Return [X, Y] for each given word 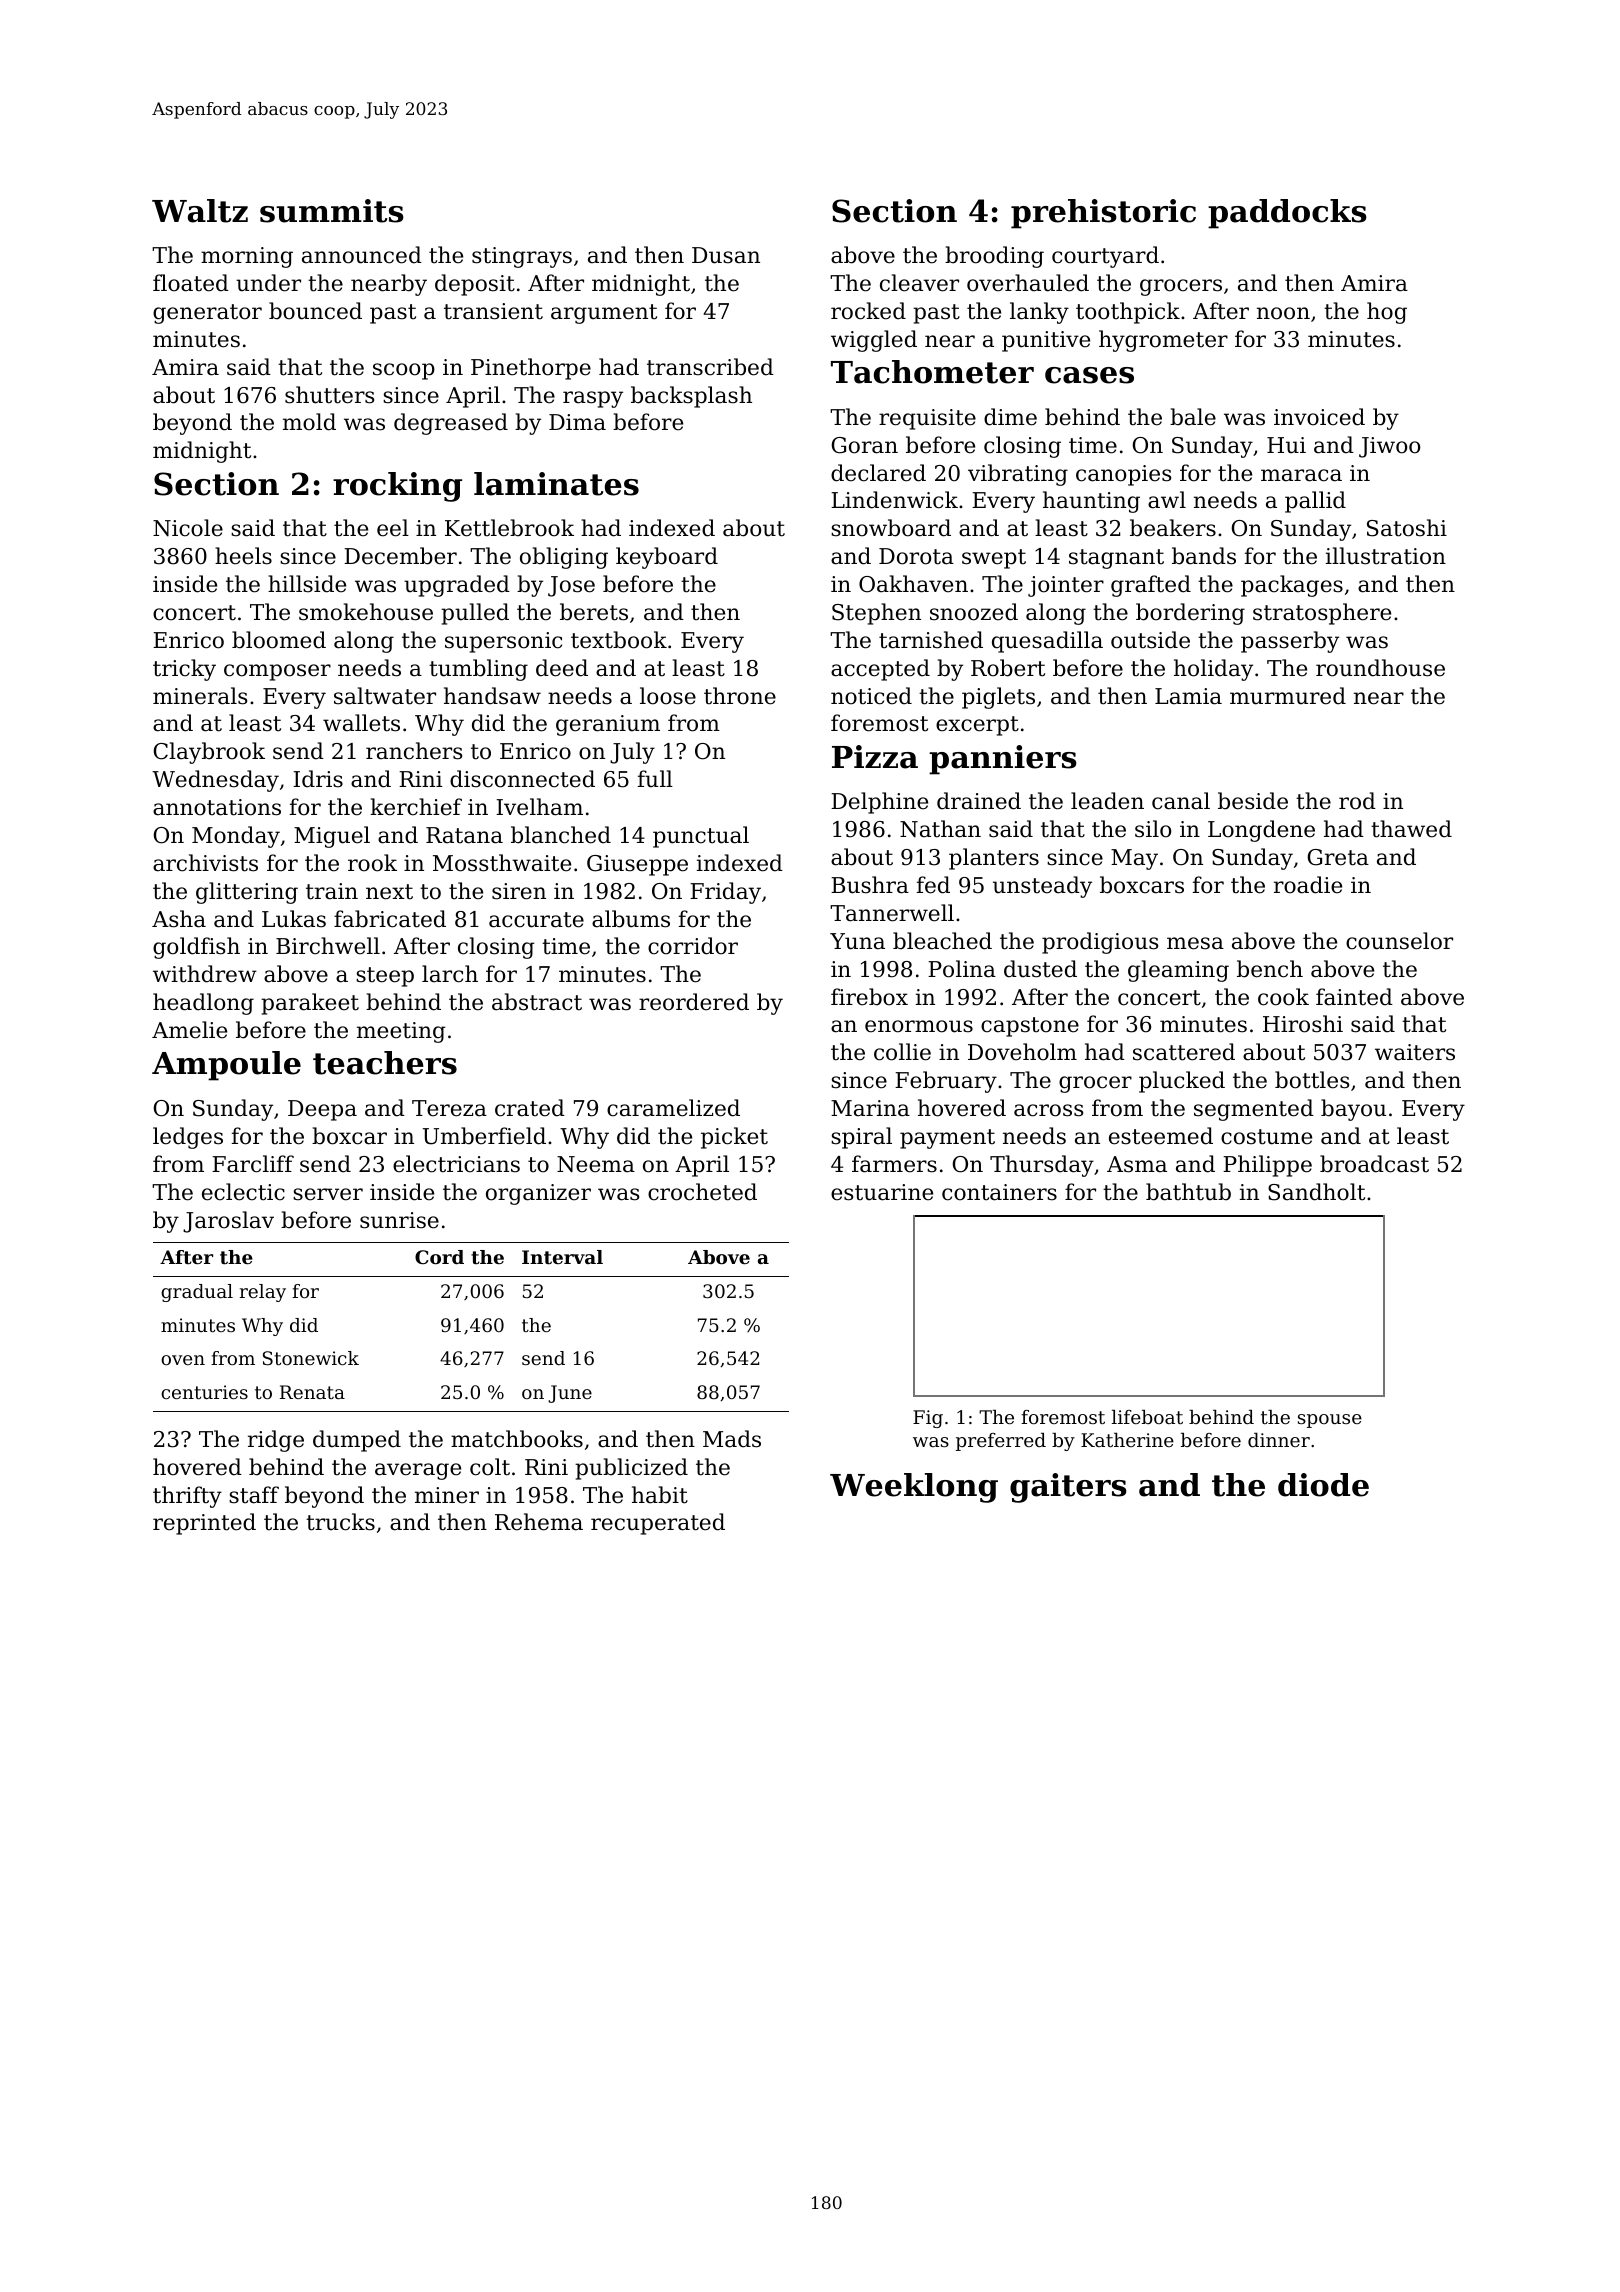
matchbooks [517, 1439]
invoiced [1319, 417]
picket [734, 1138]
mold [309, 422]
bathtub [1188, 1192]
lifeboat [1147, 1417]
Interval [562, 1257]
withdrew [205, 974]
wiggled [874, 341]
